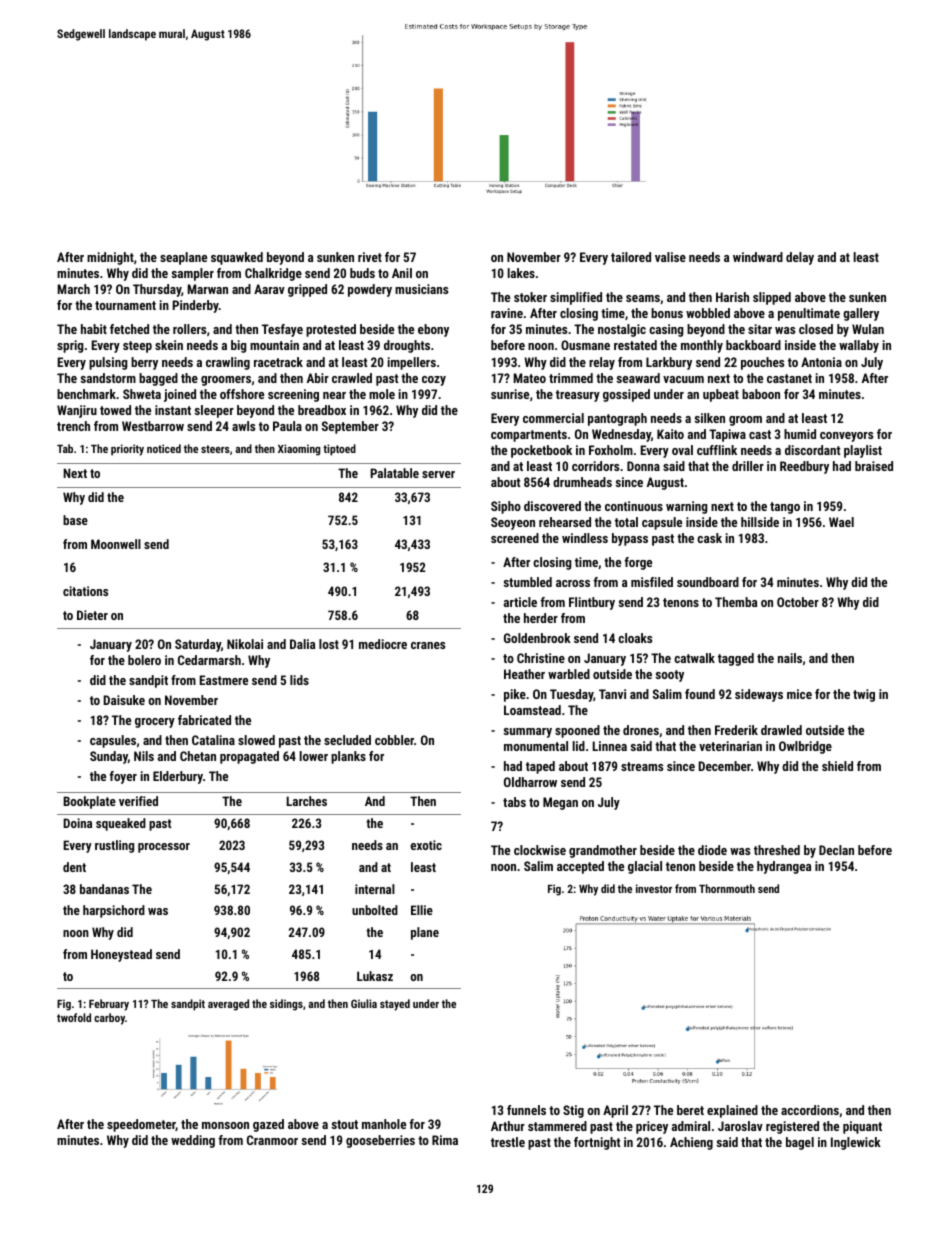 The height and width of the page is (1233, 952). Describe the element at coordinates (141, 1125) in the page. I see `speedometer` at that location.
